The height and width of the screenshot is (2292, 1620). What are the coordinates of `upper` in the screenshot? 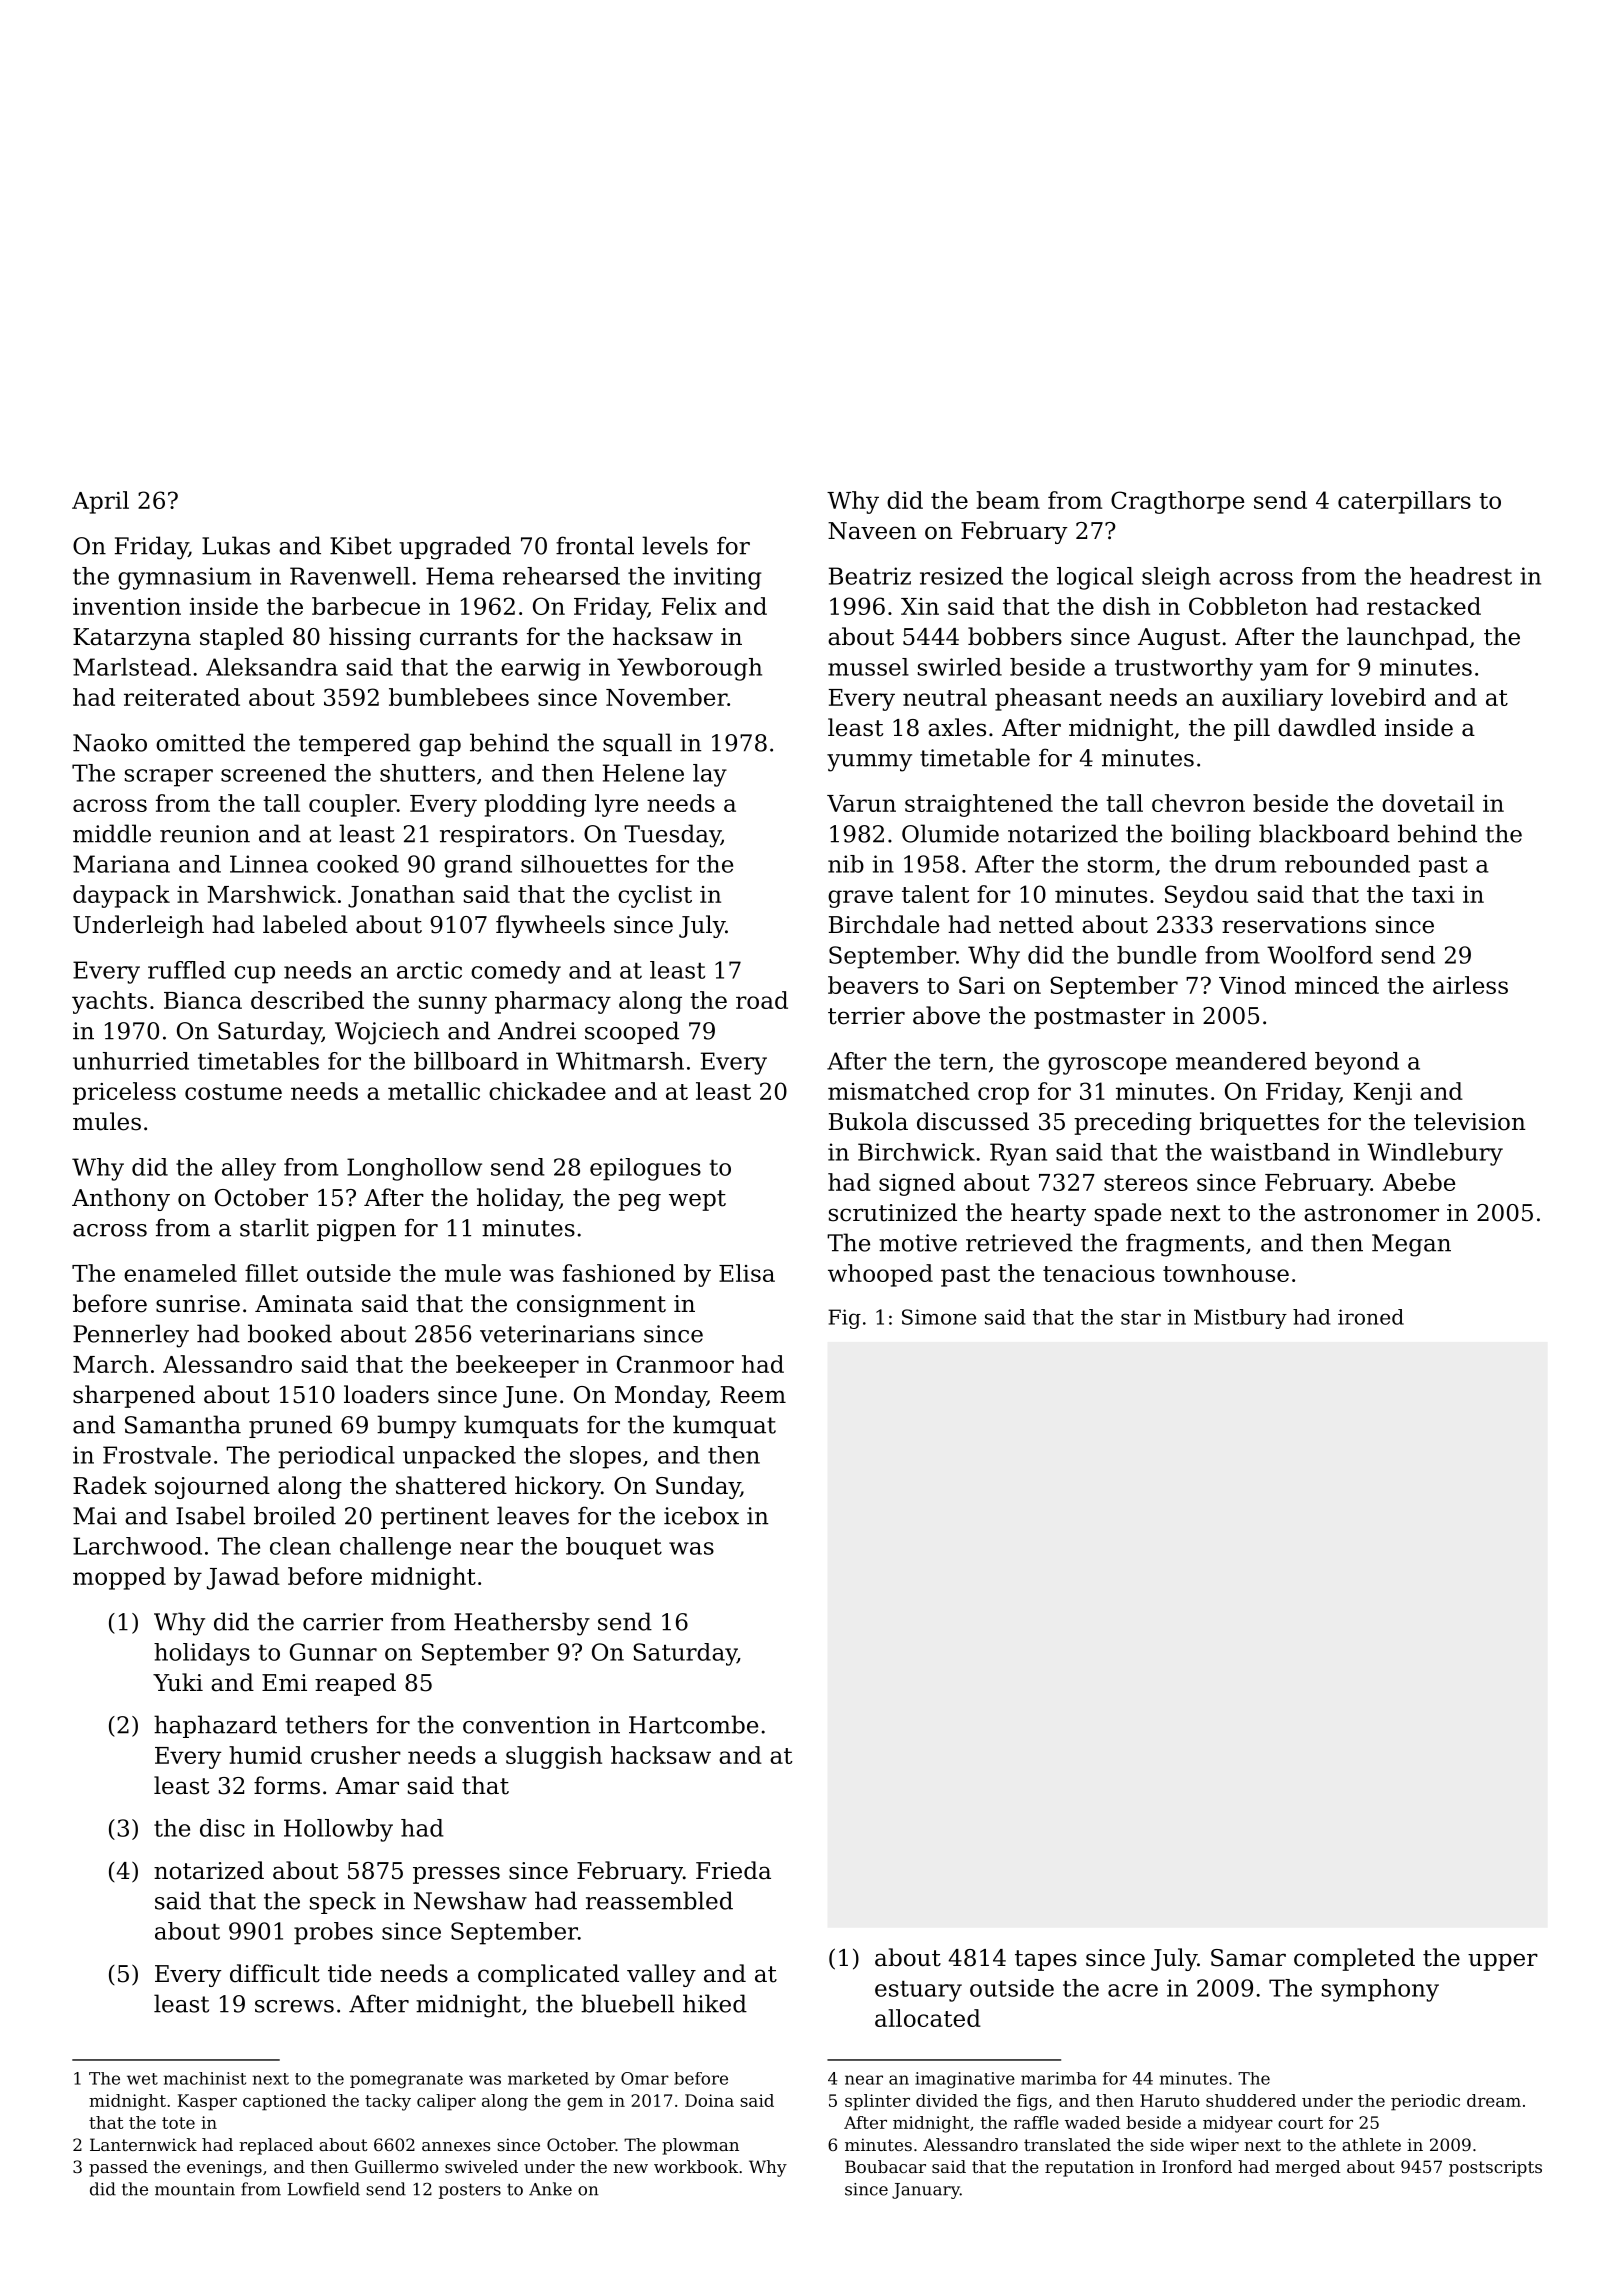 It's located at (1503, 1962).
